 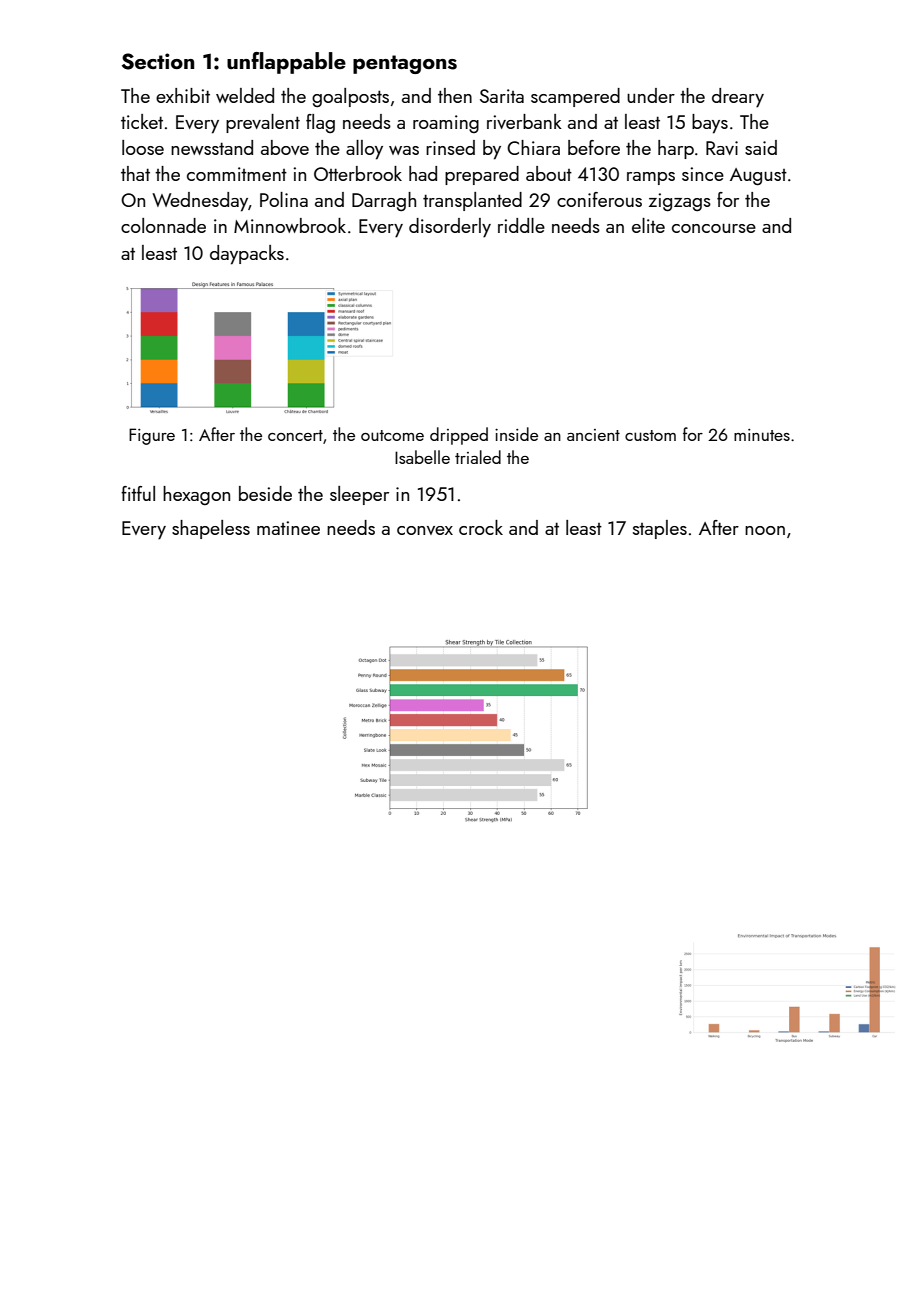 I want to click on shapeless, so click(x=211, y=529).
